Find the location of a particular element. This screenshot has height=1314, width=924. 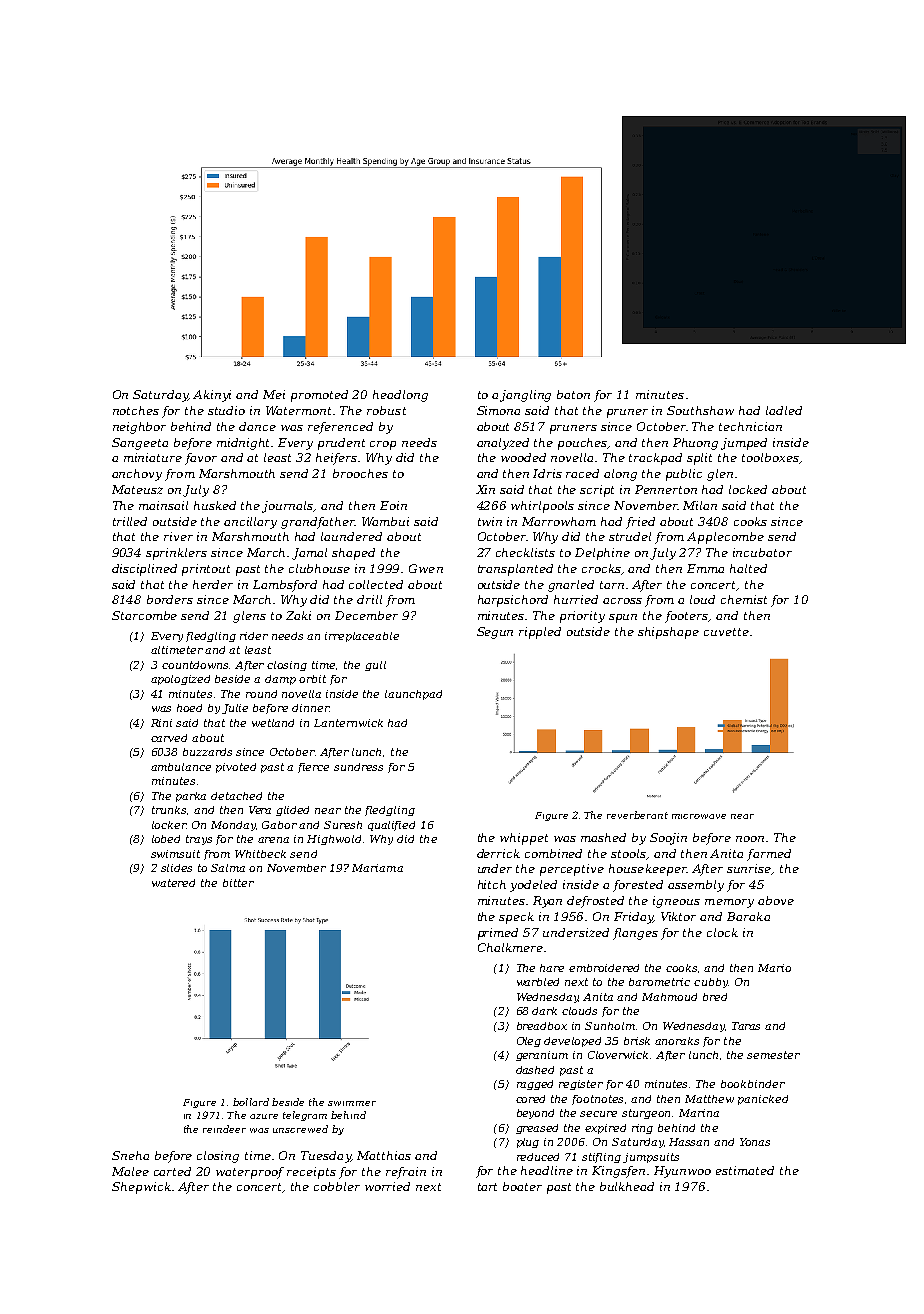

cuvette is located at coordinates (726, 632).
